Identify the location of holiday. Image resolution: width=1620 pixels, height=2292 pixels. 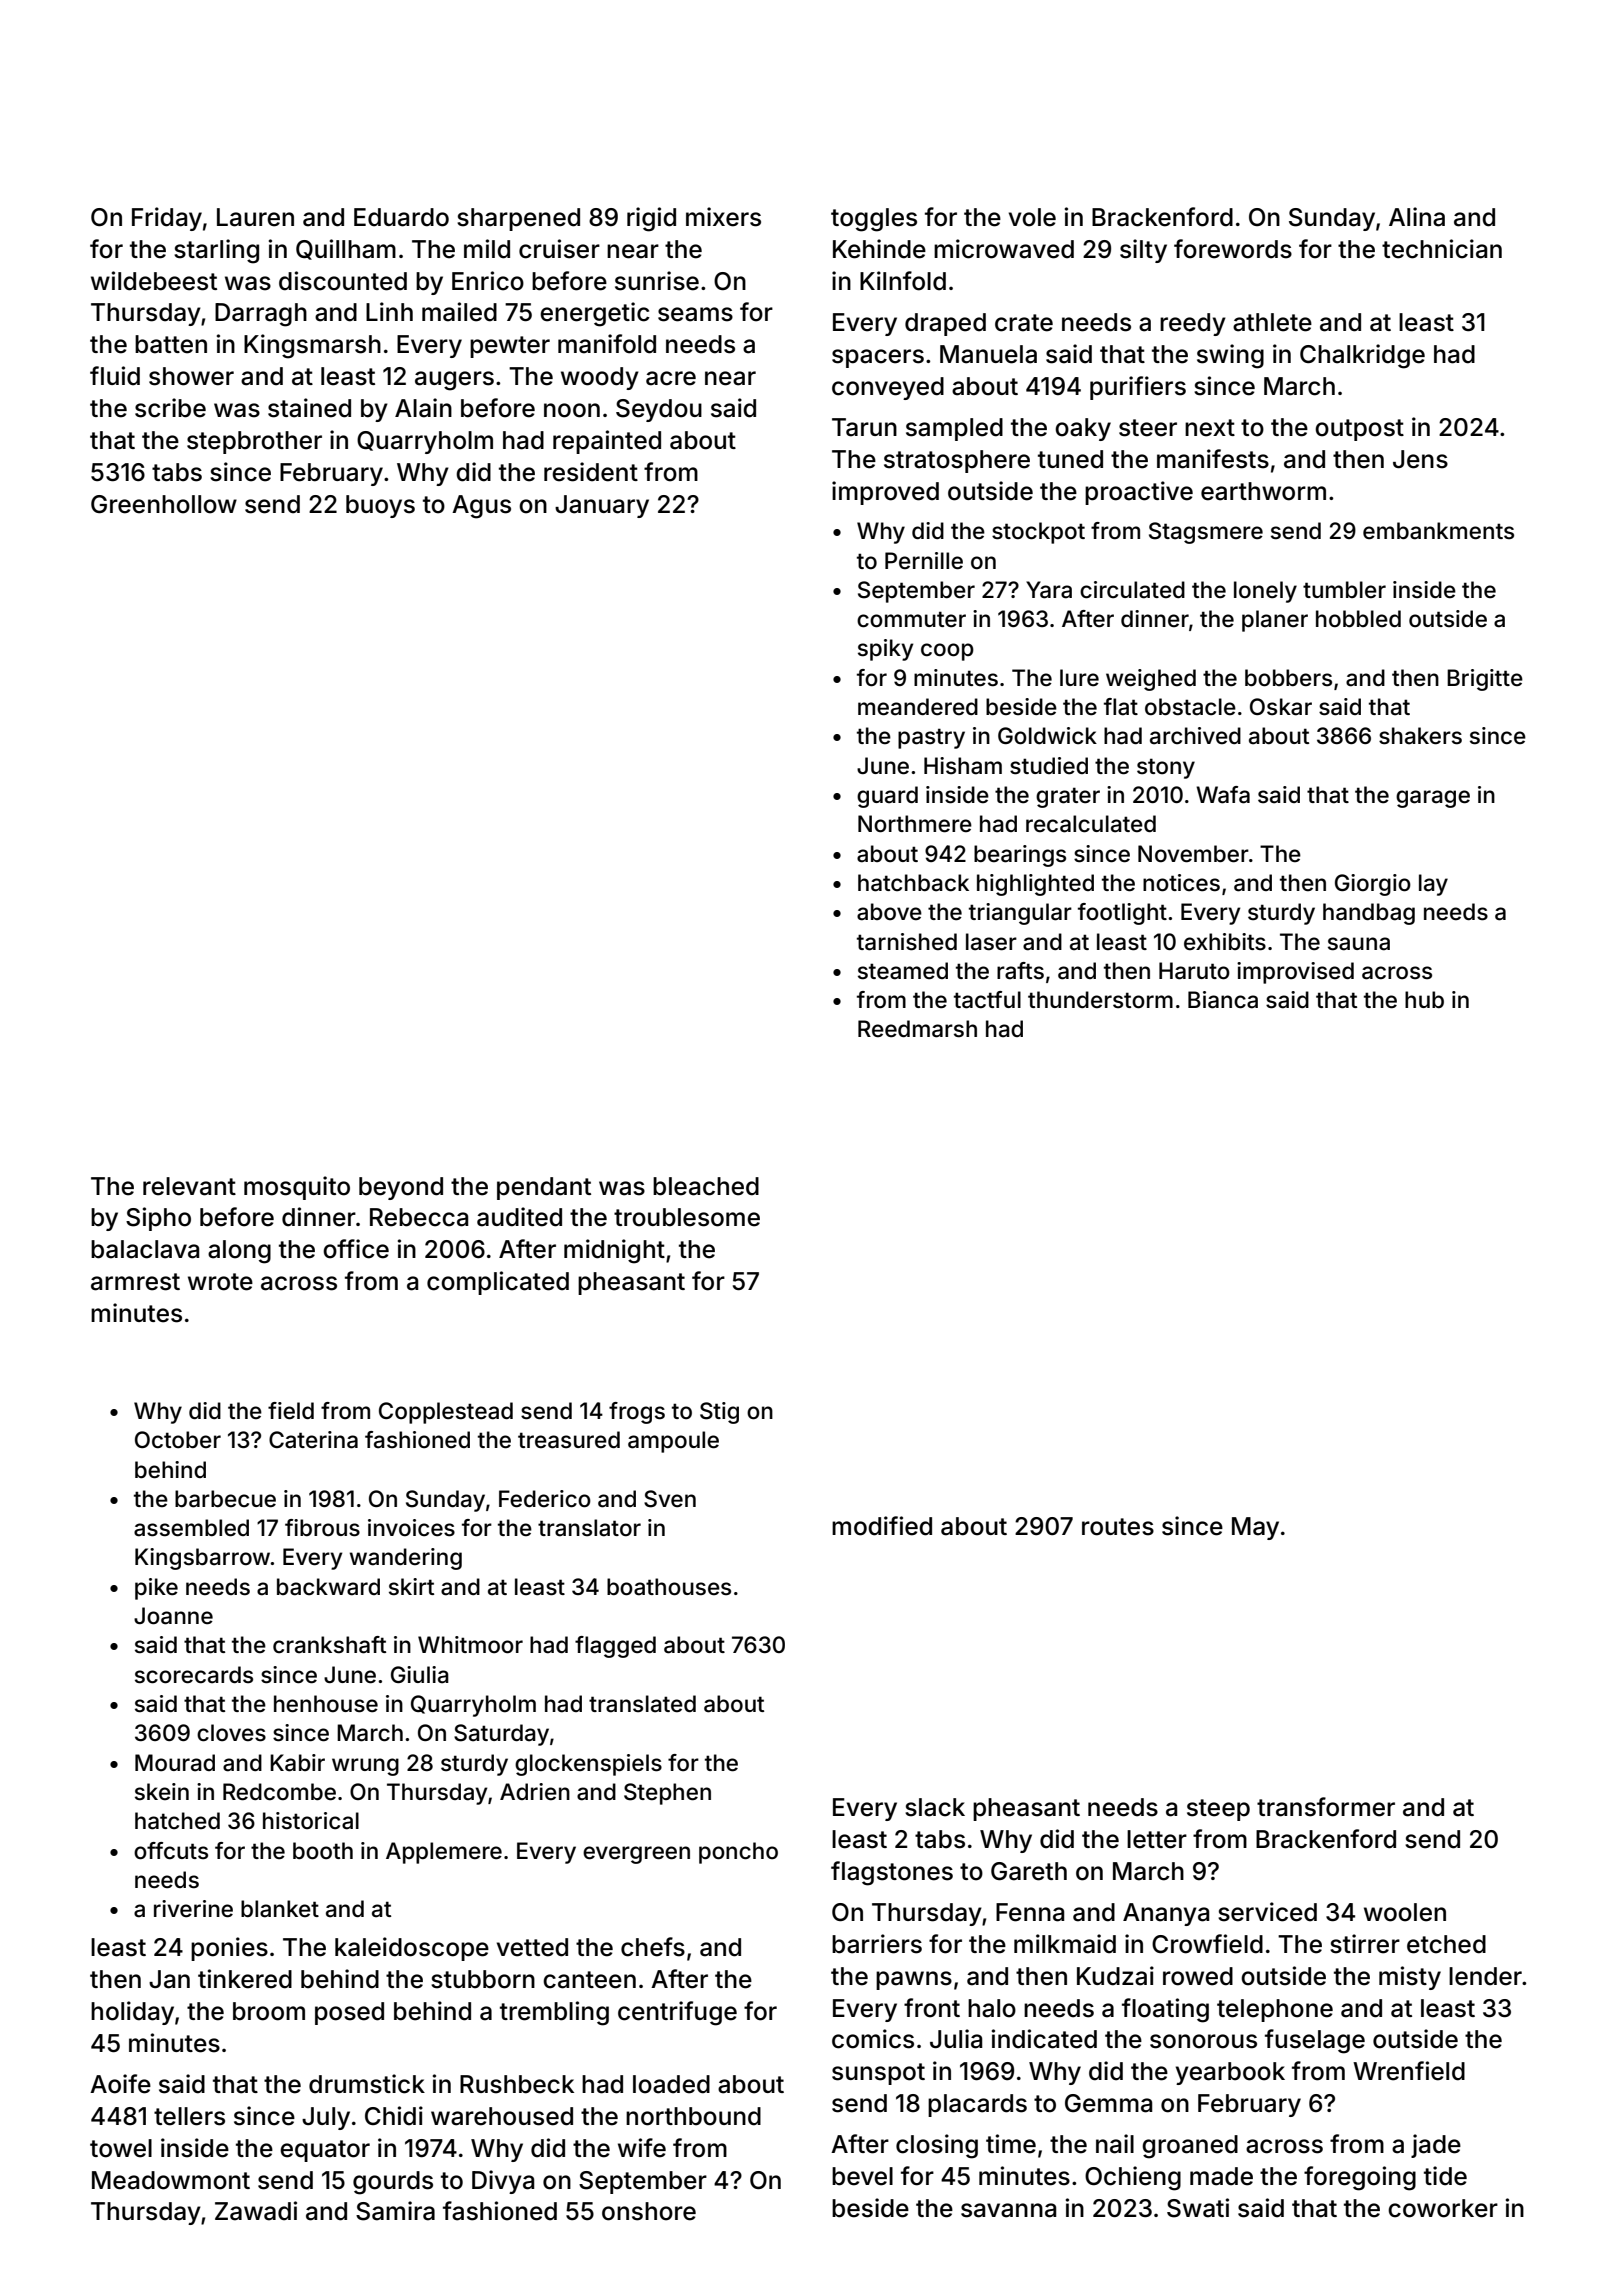
(132, 2013).
